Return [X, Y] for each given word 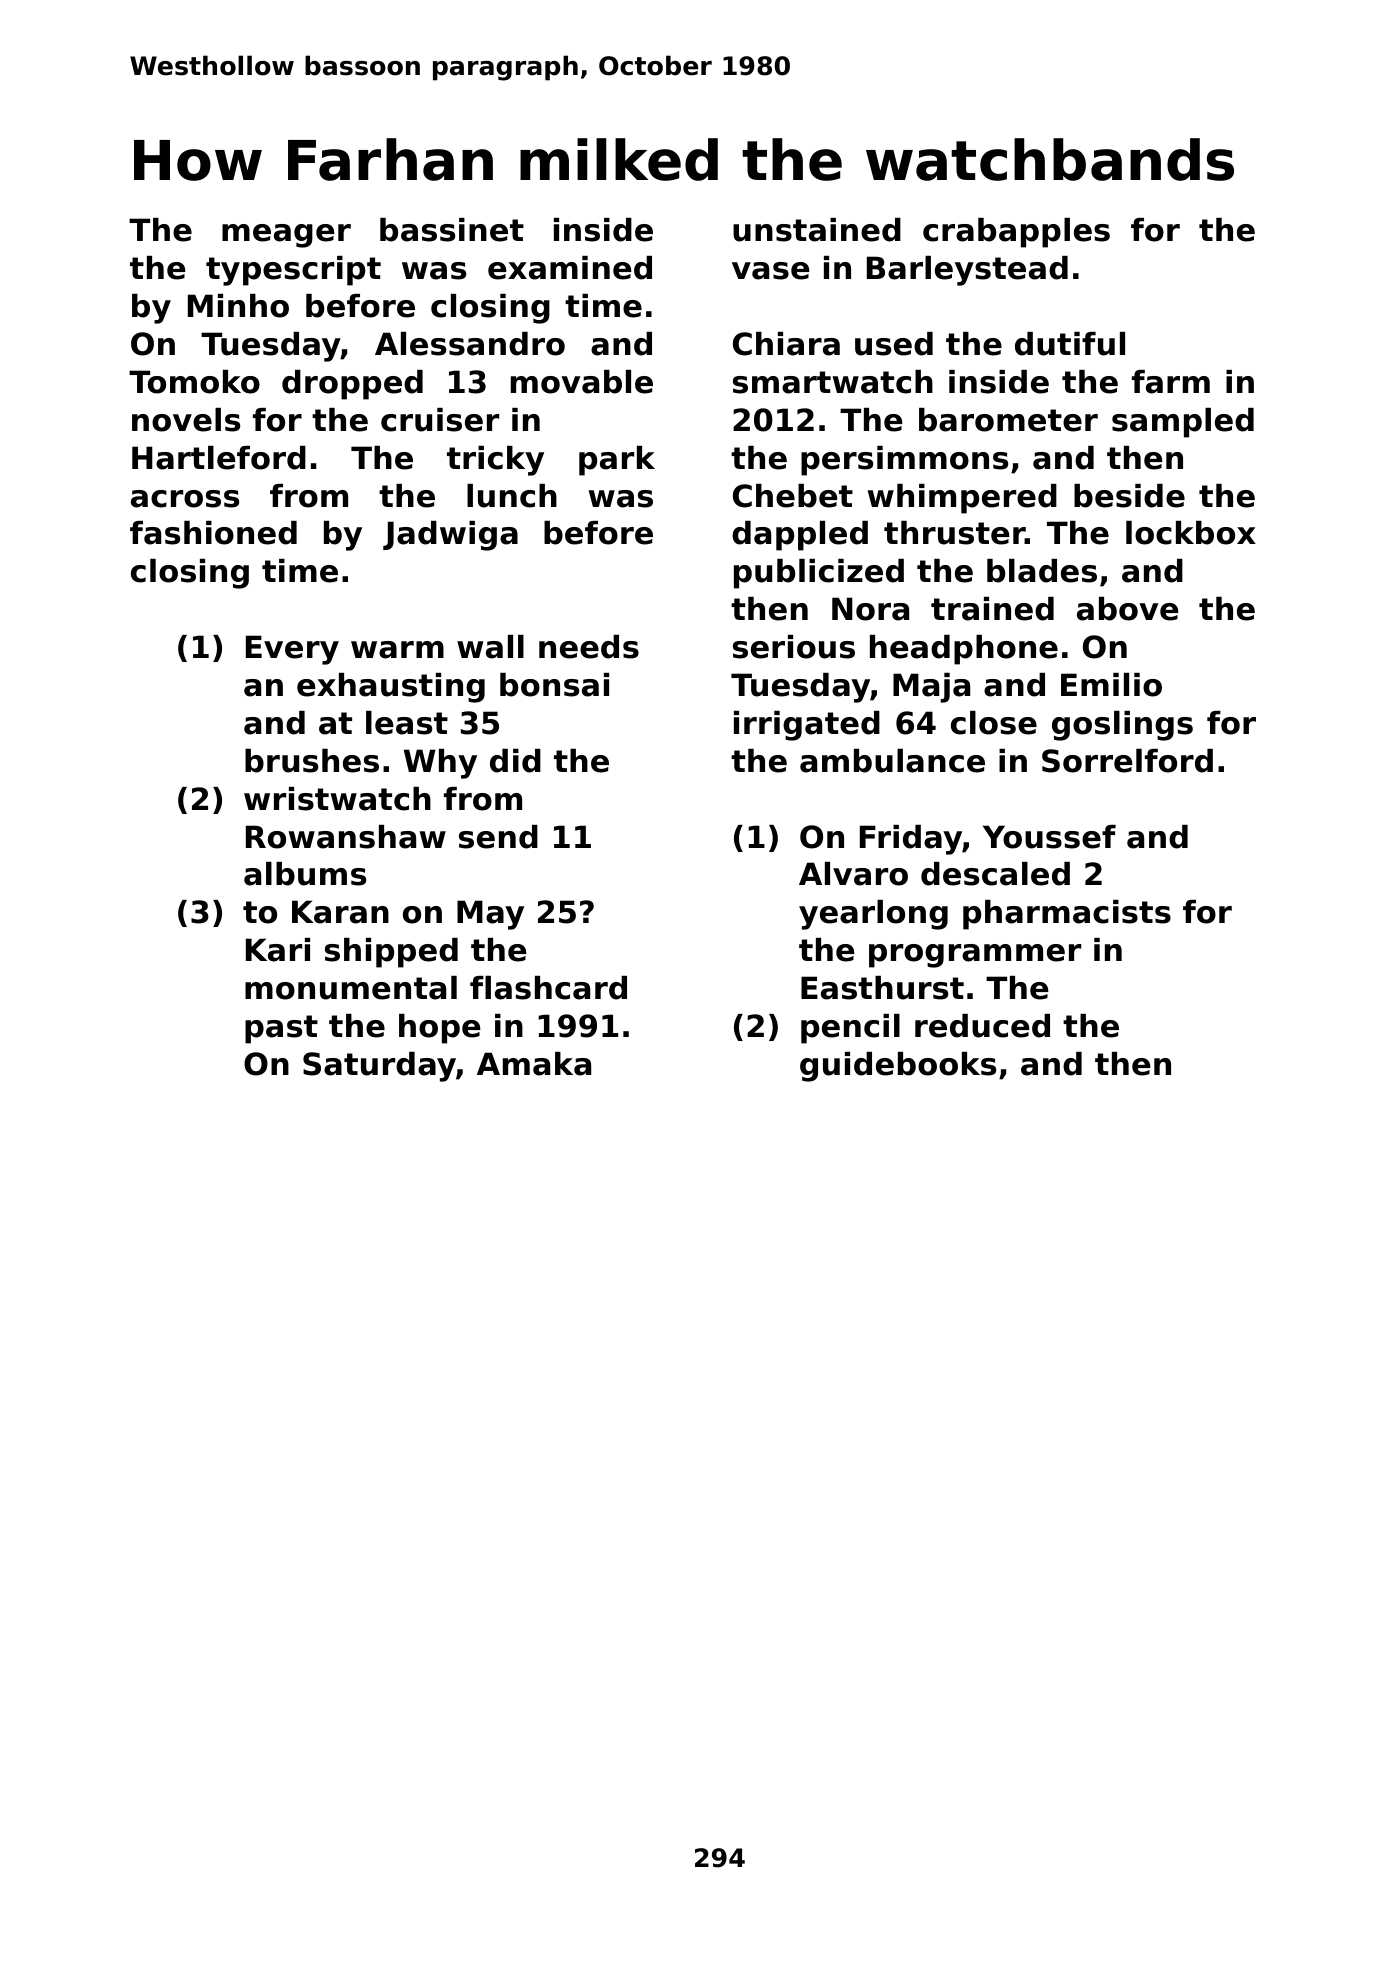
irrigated [807, 726]
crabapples [1016, 233]
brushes [312, 761]
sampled [1183, 423]
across [185, 499]
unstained [817, 230]
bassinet [452, 230]
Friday [911, 840]
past [281, 1029]
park [617, 461]
